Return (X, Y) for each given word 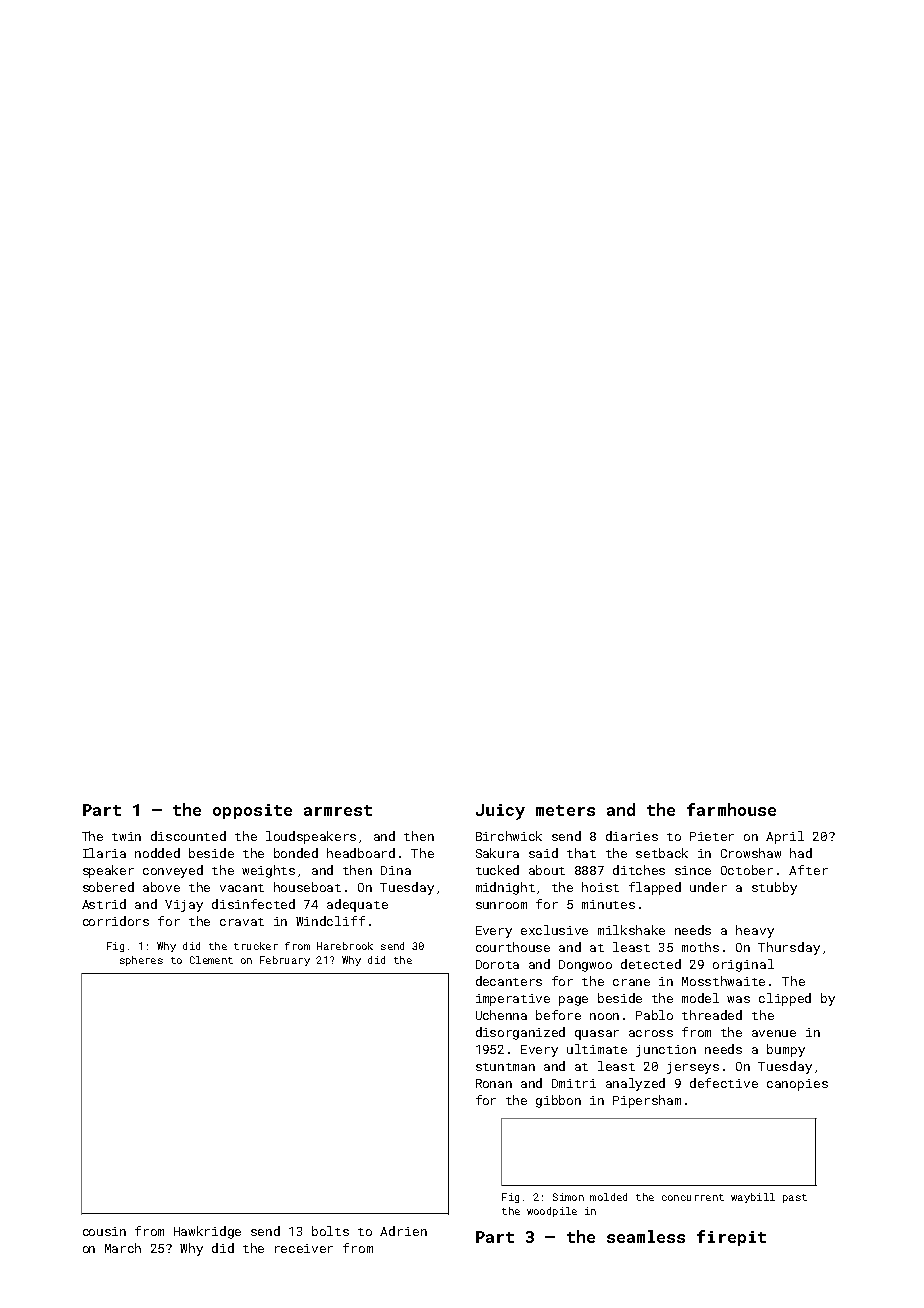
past (795, 1198)
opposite (252, 811)
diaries (632, 836)
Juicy (500, 812)
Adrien (403, 1231)
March (123, 1248)
